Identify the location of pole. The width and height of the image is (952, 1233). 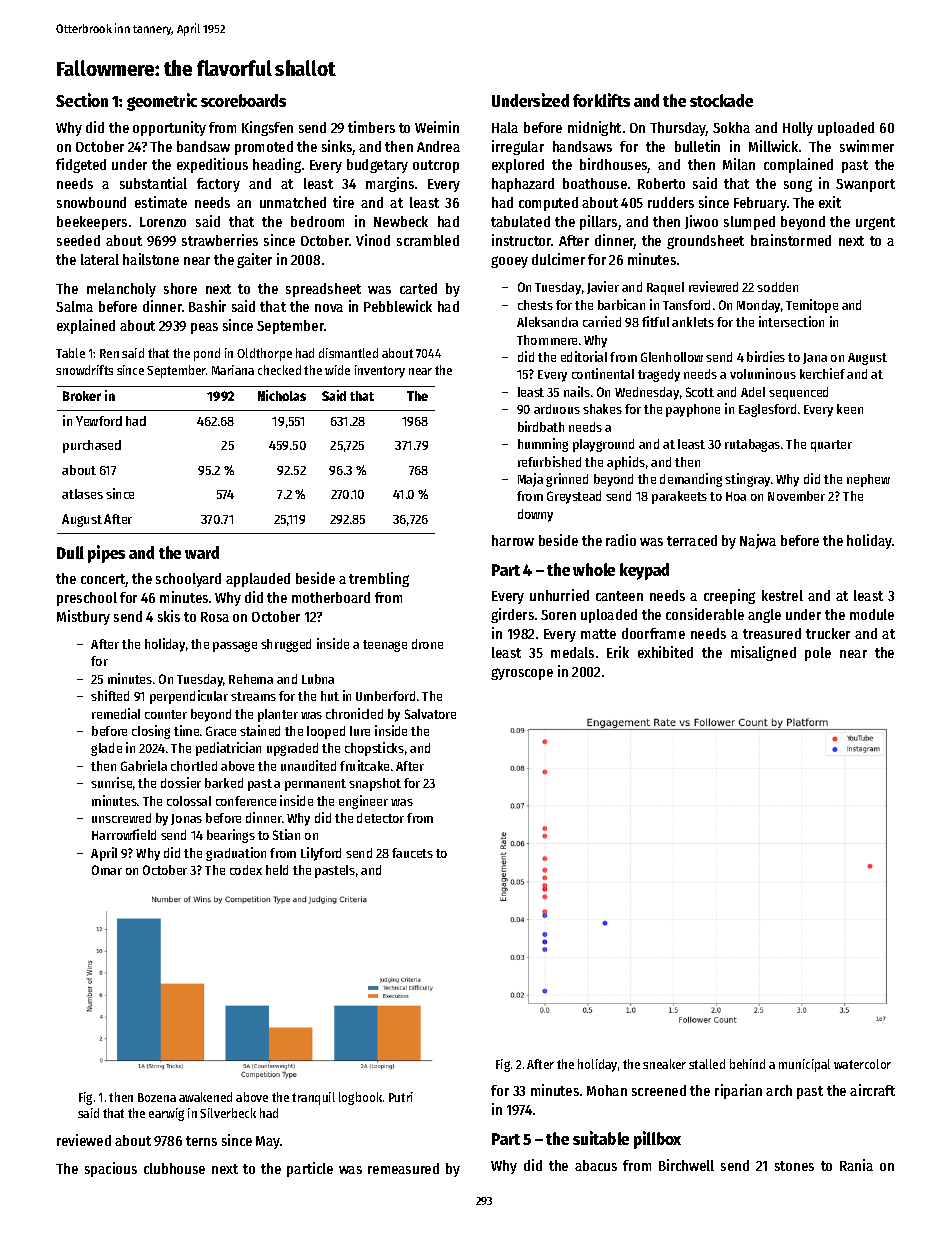
(818, 654).
